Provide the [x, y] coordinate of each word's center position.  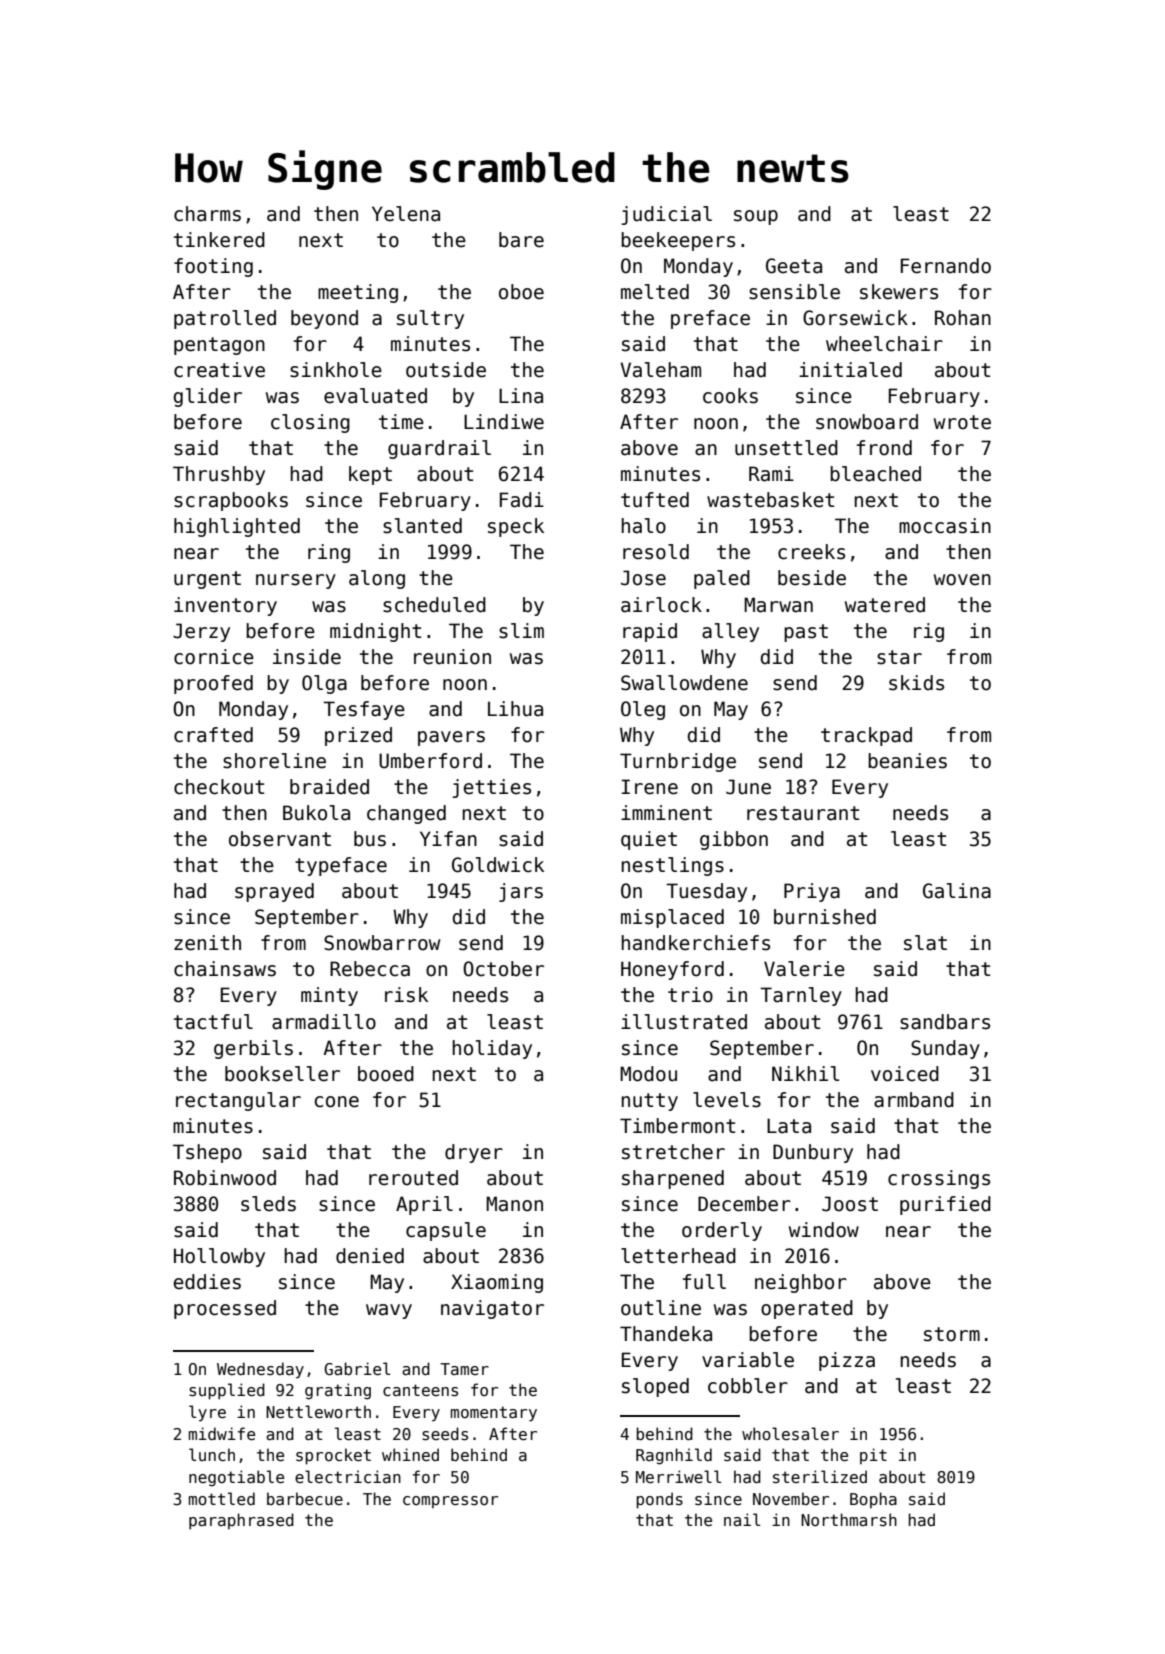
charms [207, 214]
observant [280, 839]
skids [916, 683]
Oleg [643, 710]
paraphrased [241, 1521]
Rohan [963, 318]
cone [337, 1102]
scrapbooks [231, 501]
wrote [962, 422]
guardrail [439, 449]
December [744, 1204]
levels [727, 1100]
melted [655, 292]
